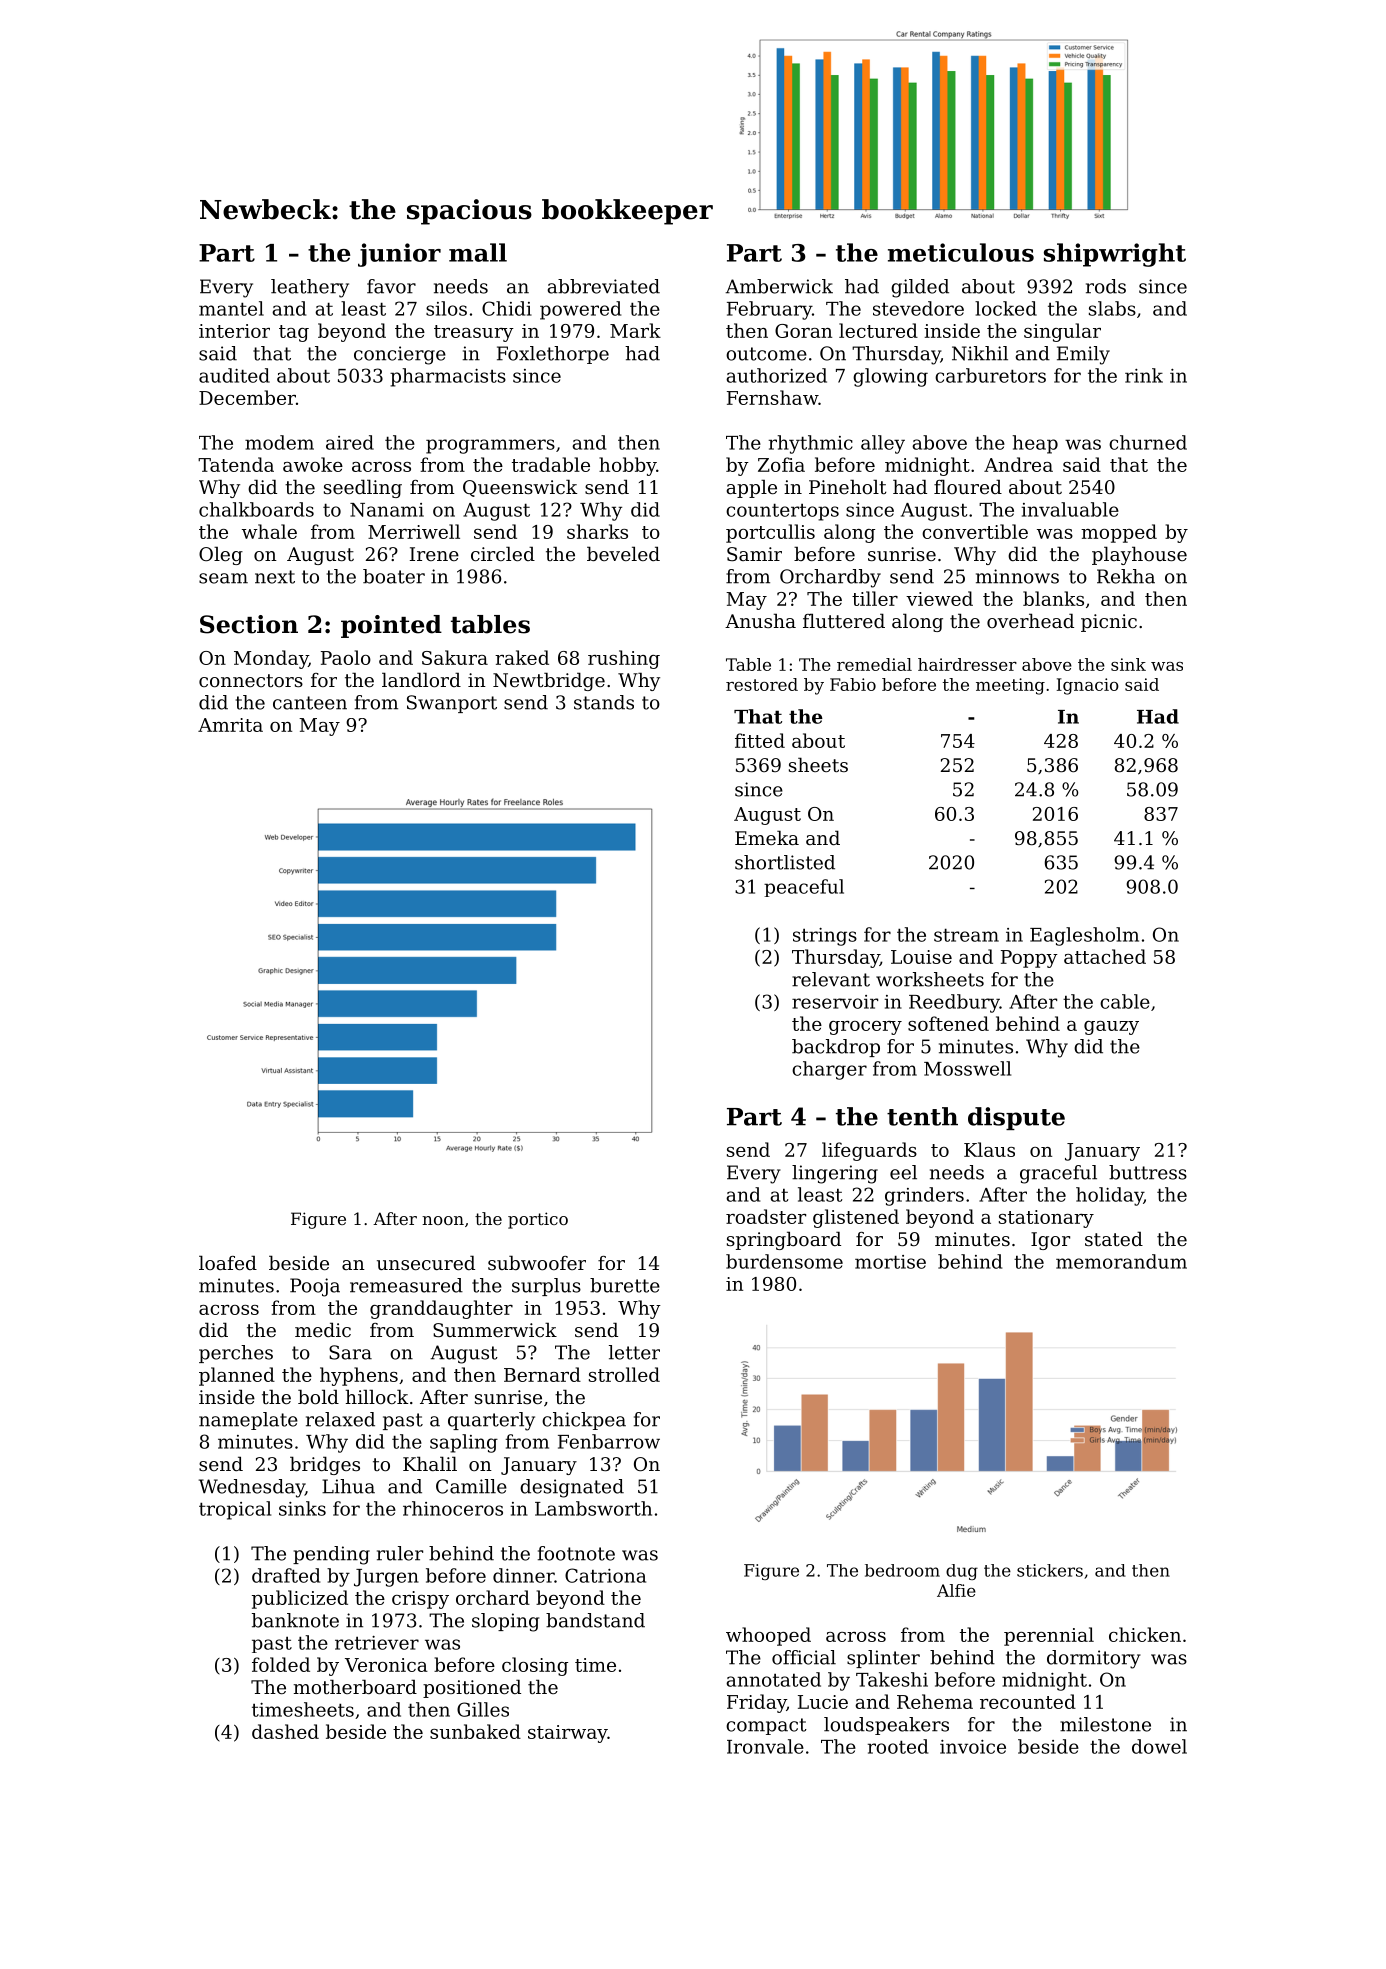  Describe the element at coordinates (443, 1220) in the page. I see `noon` at that location.
